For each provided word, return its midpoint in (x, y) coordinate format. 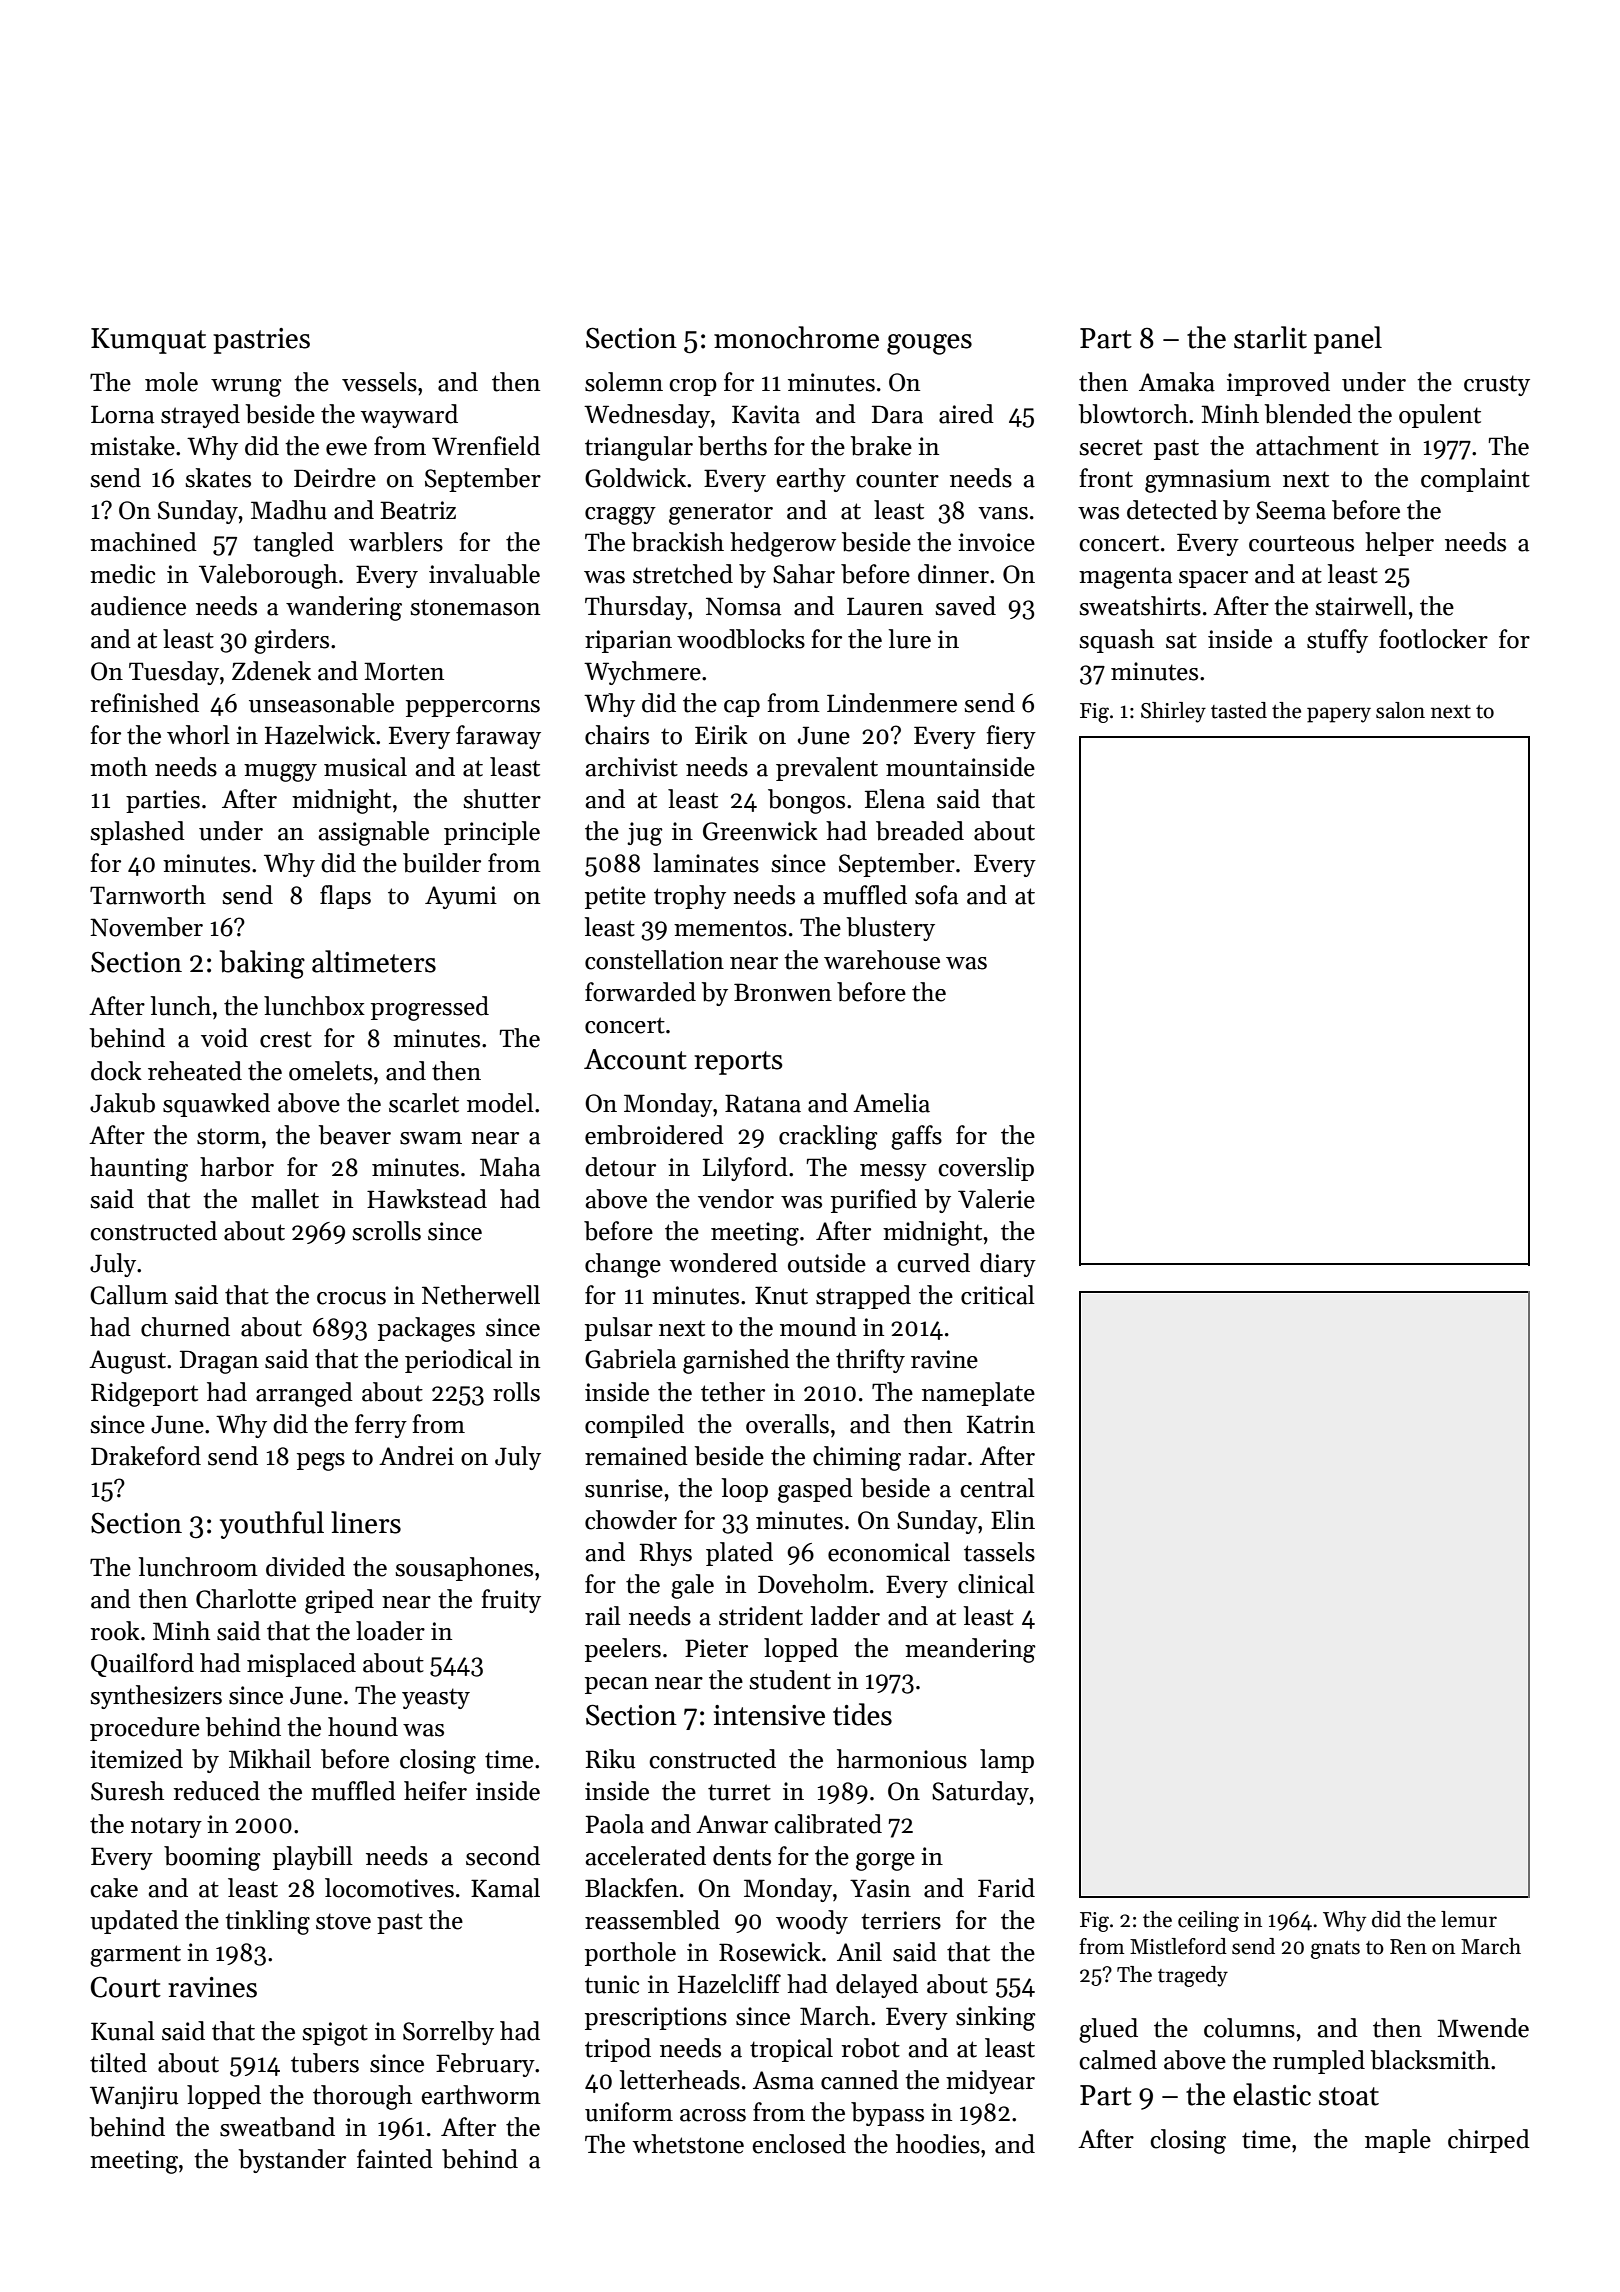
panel (1348, 340)
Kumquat (148, 341)
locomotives (389, 1888)
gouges (929, 344)
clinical (996, 1584)
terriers (901, 1920)
